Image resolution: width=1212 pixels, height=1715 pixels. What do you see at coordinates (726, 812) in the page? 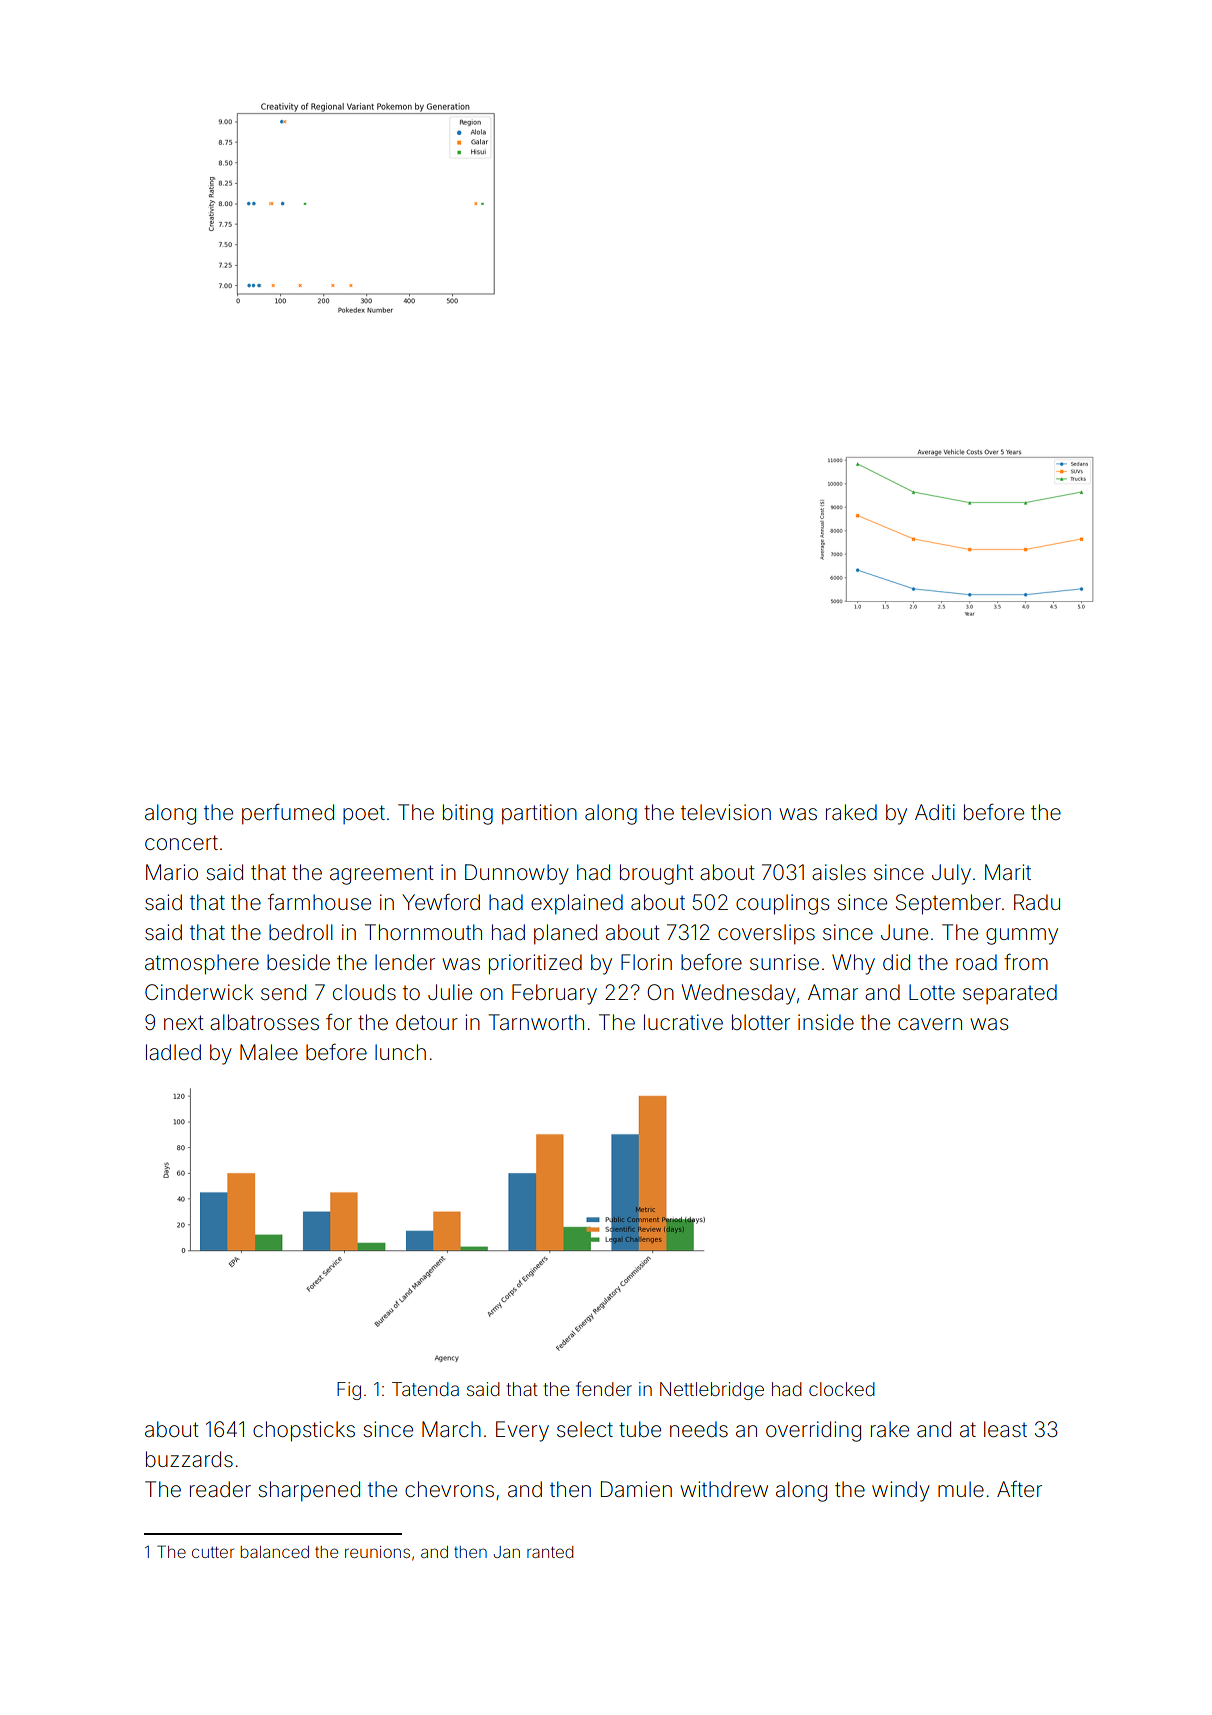
I see `television` at bounding box center [726, 812].
